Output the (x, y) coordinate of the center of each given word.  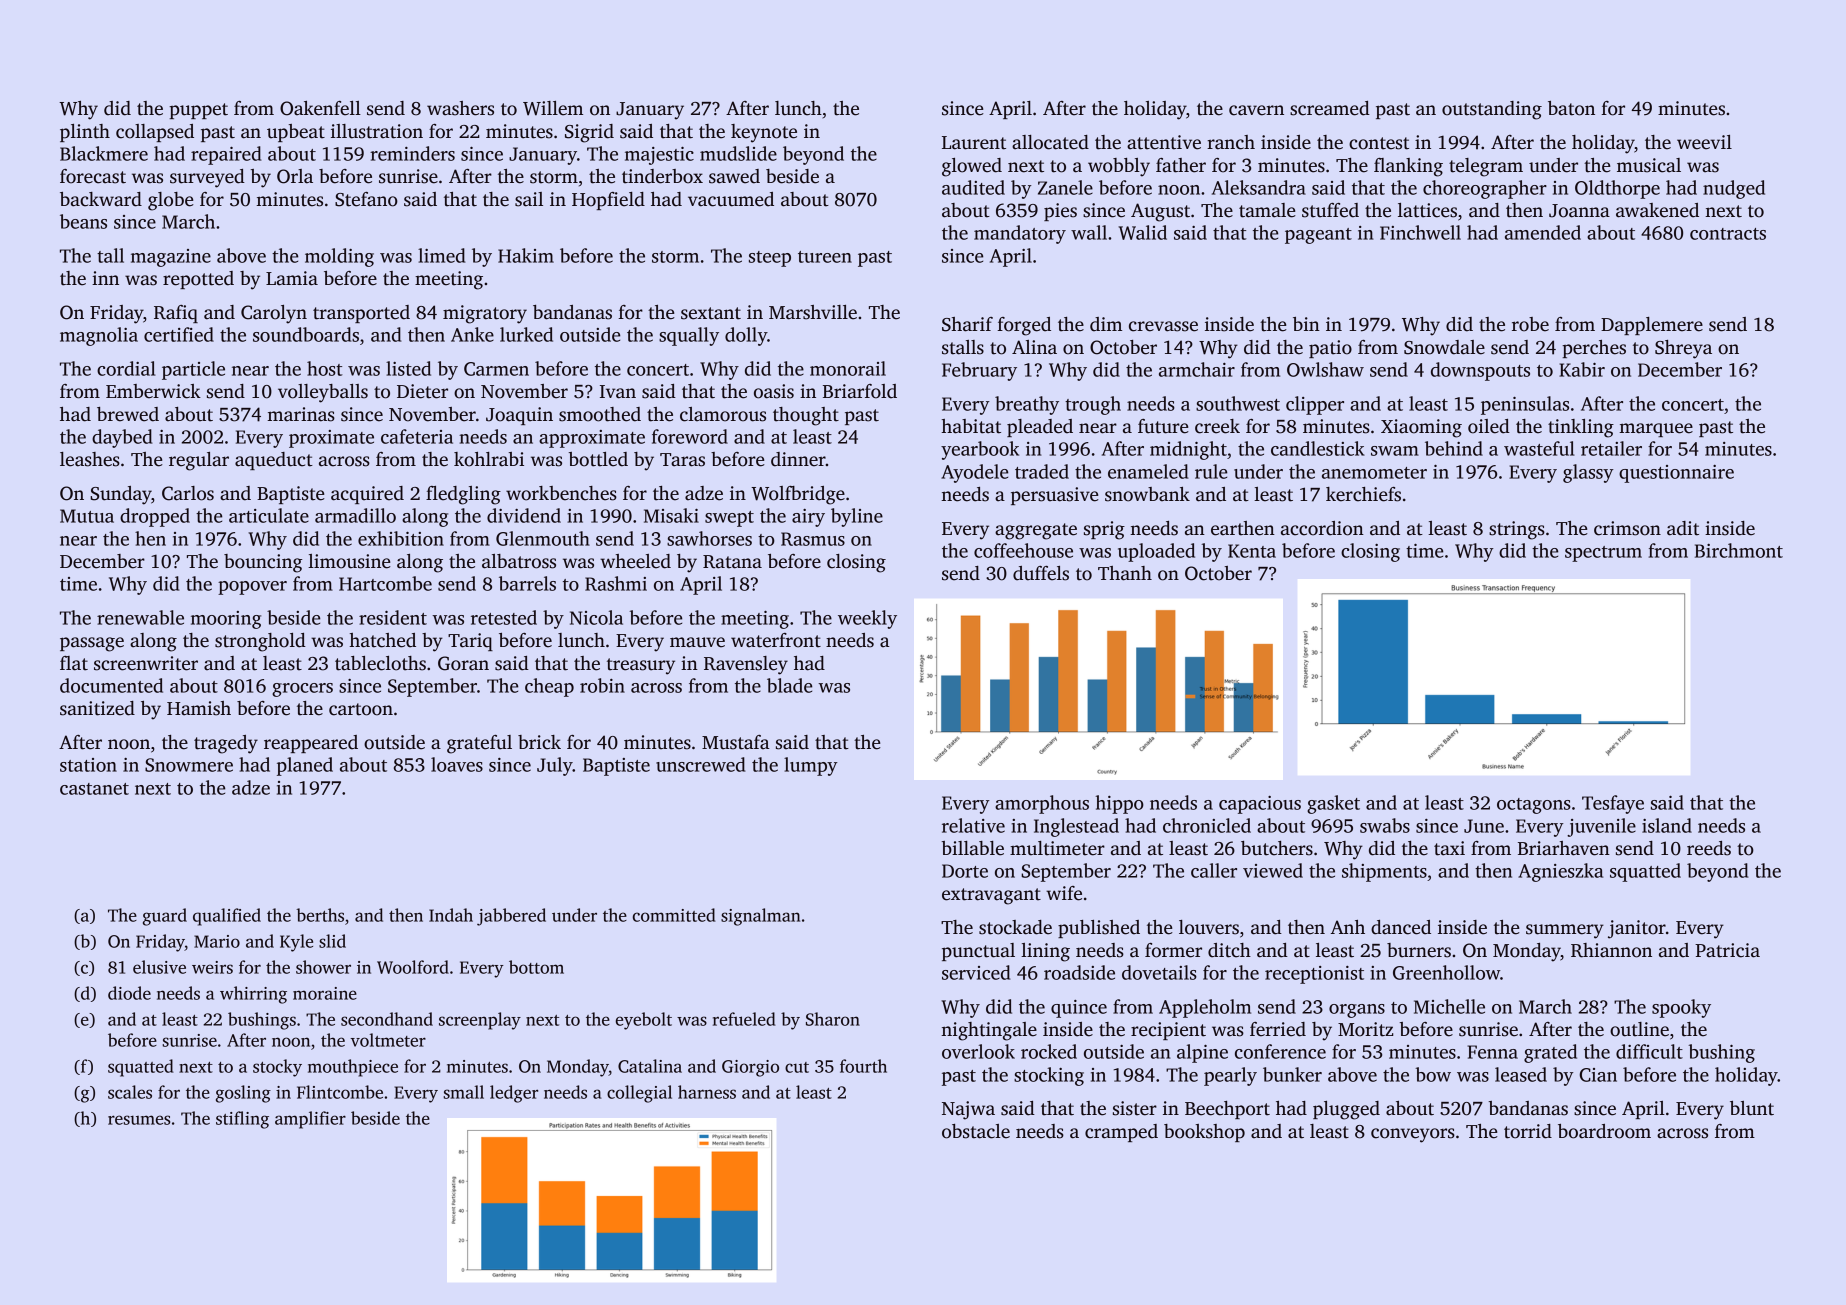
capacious (1260, 805)
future (1163, 426)
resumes (139, 1120)
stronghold (260, 642)
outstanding (1492, 110)
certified (179, 334)
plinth (85, 133)
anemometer (1374, 473)
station (88, 765)
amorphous (1042, 804)
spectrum (1603, 554)
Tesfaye (1613, 804)
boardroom (1604, 1131)
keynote (764, 133)
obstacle (976, 1131)
